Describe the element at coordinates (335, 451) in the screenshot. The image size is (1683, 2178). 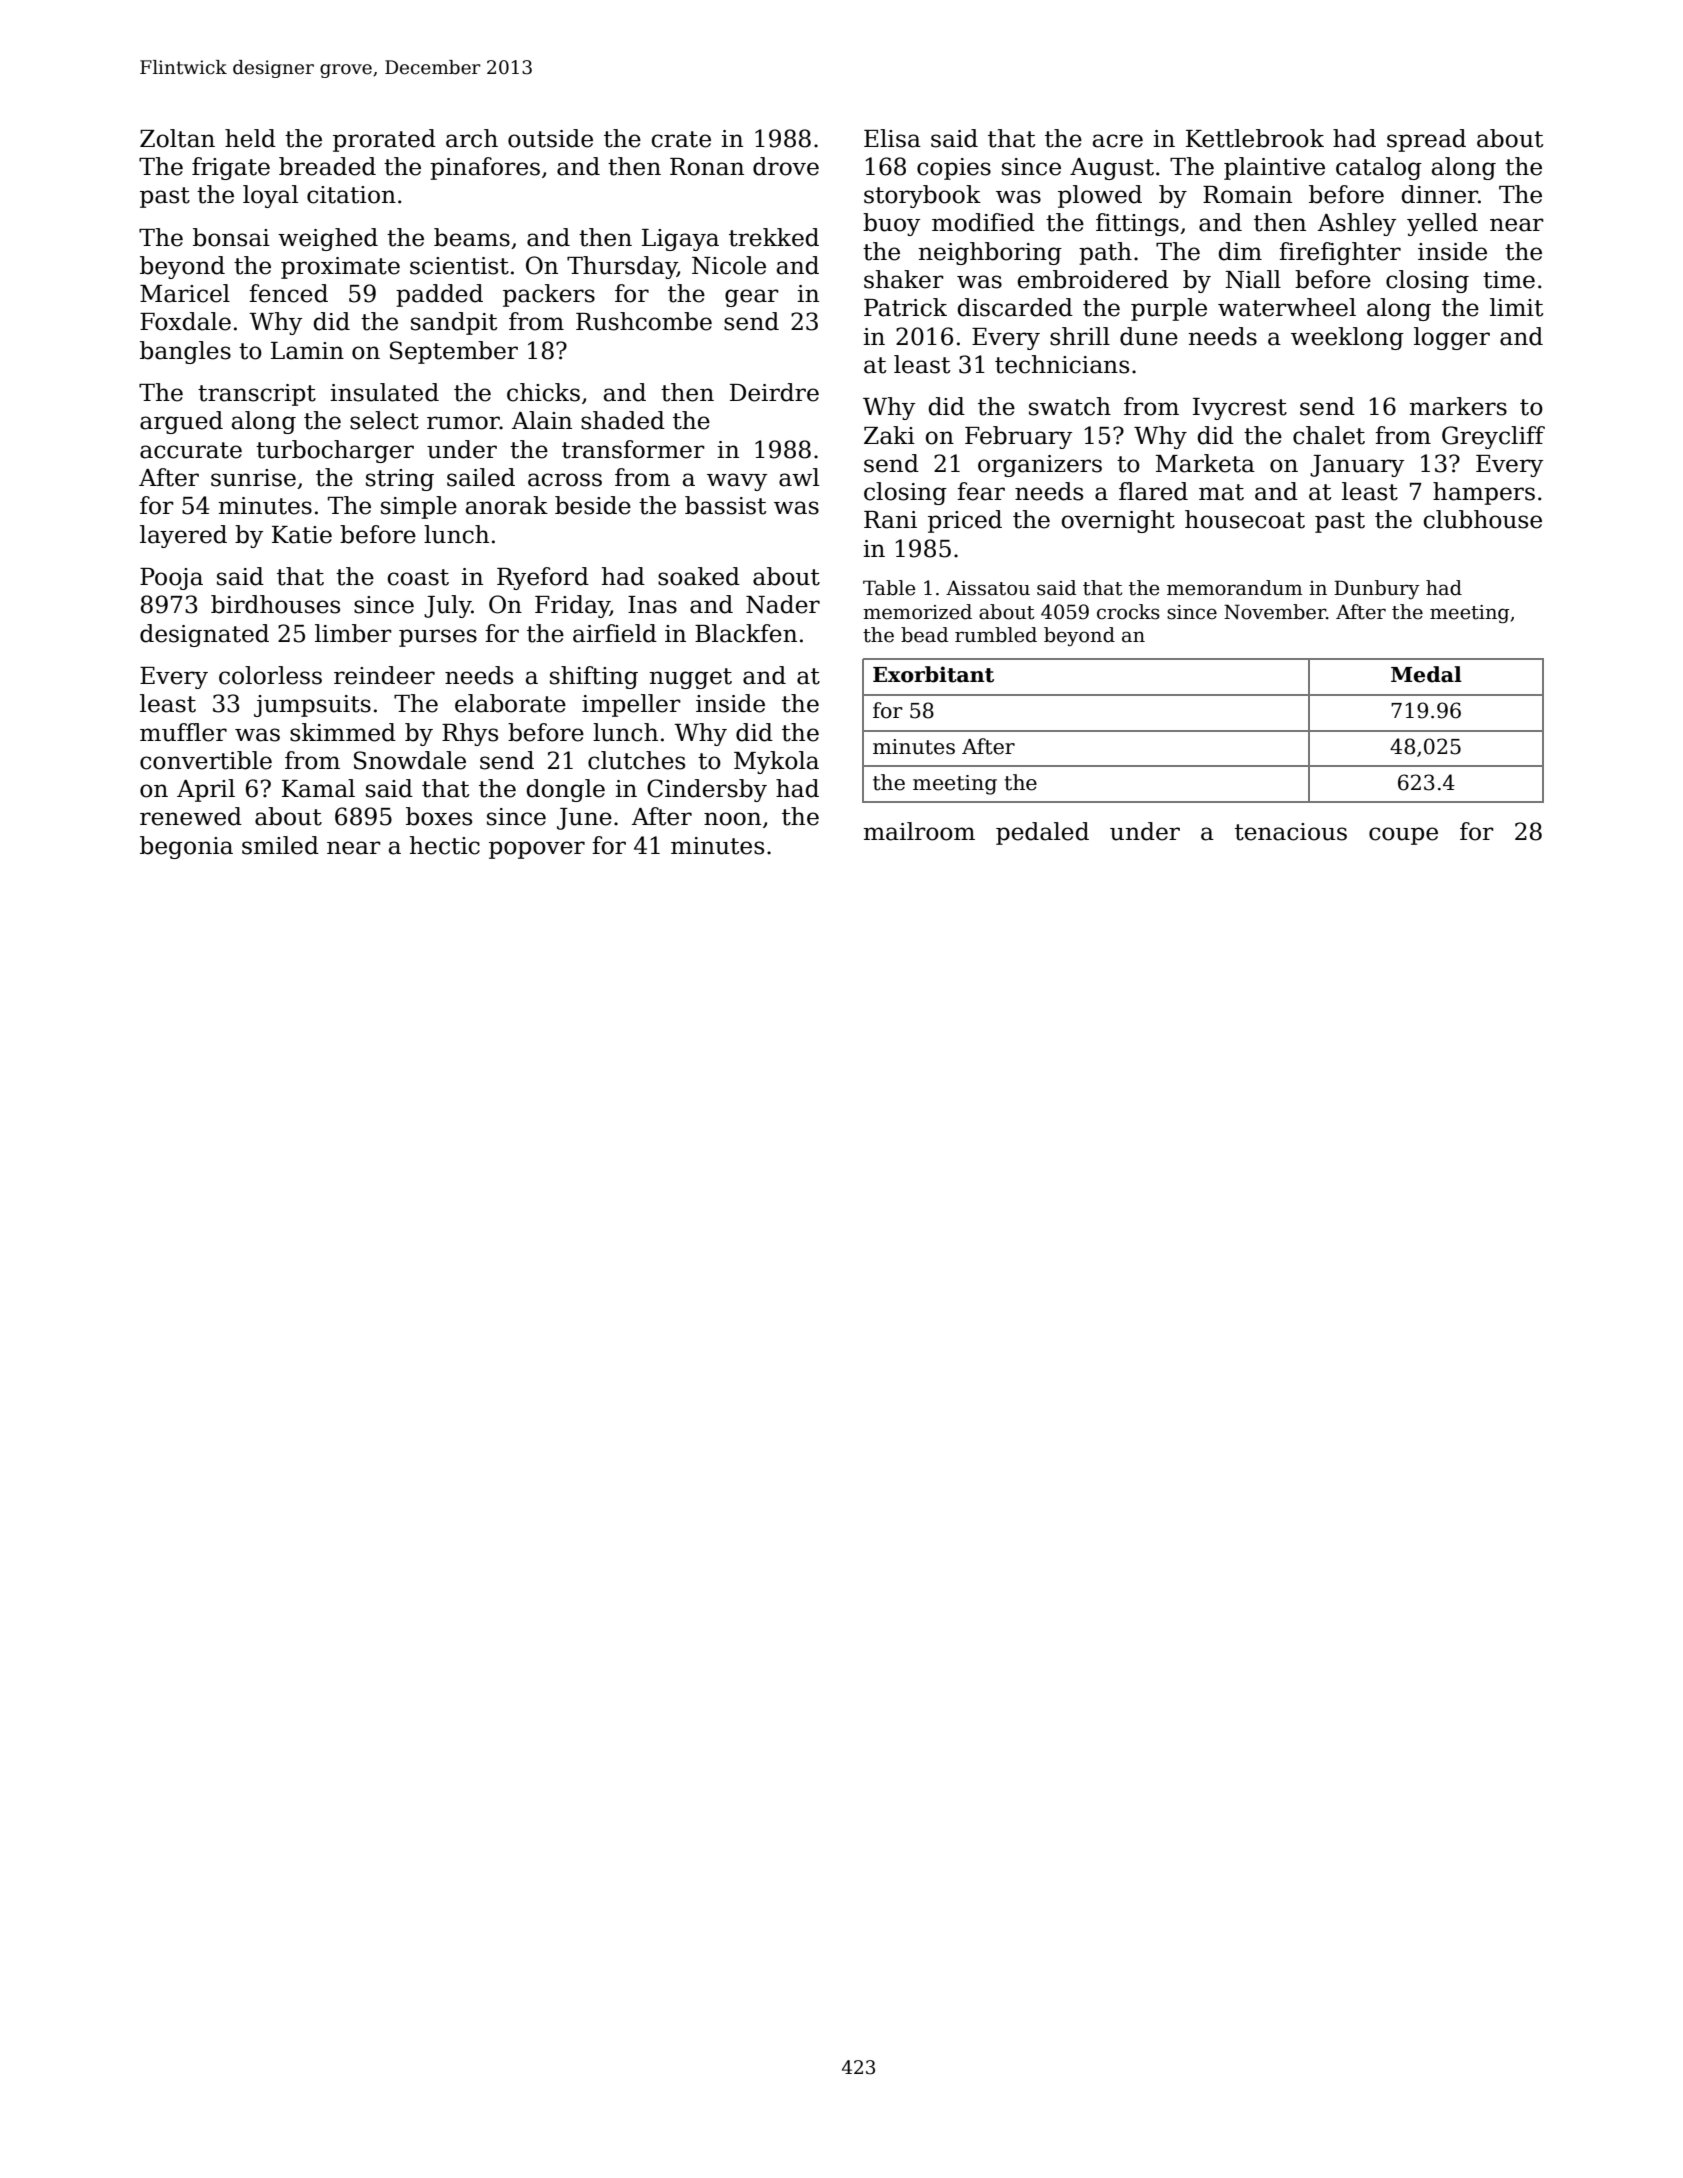
I see `turbocharger` at that location.
